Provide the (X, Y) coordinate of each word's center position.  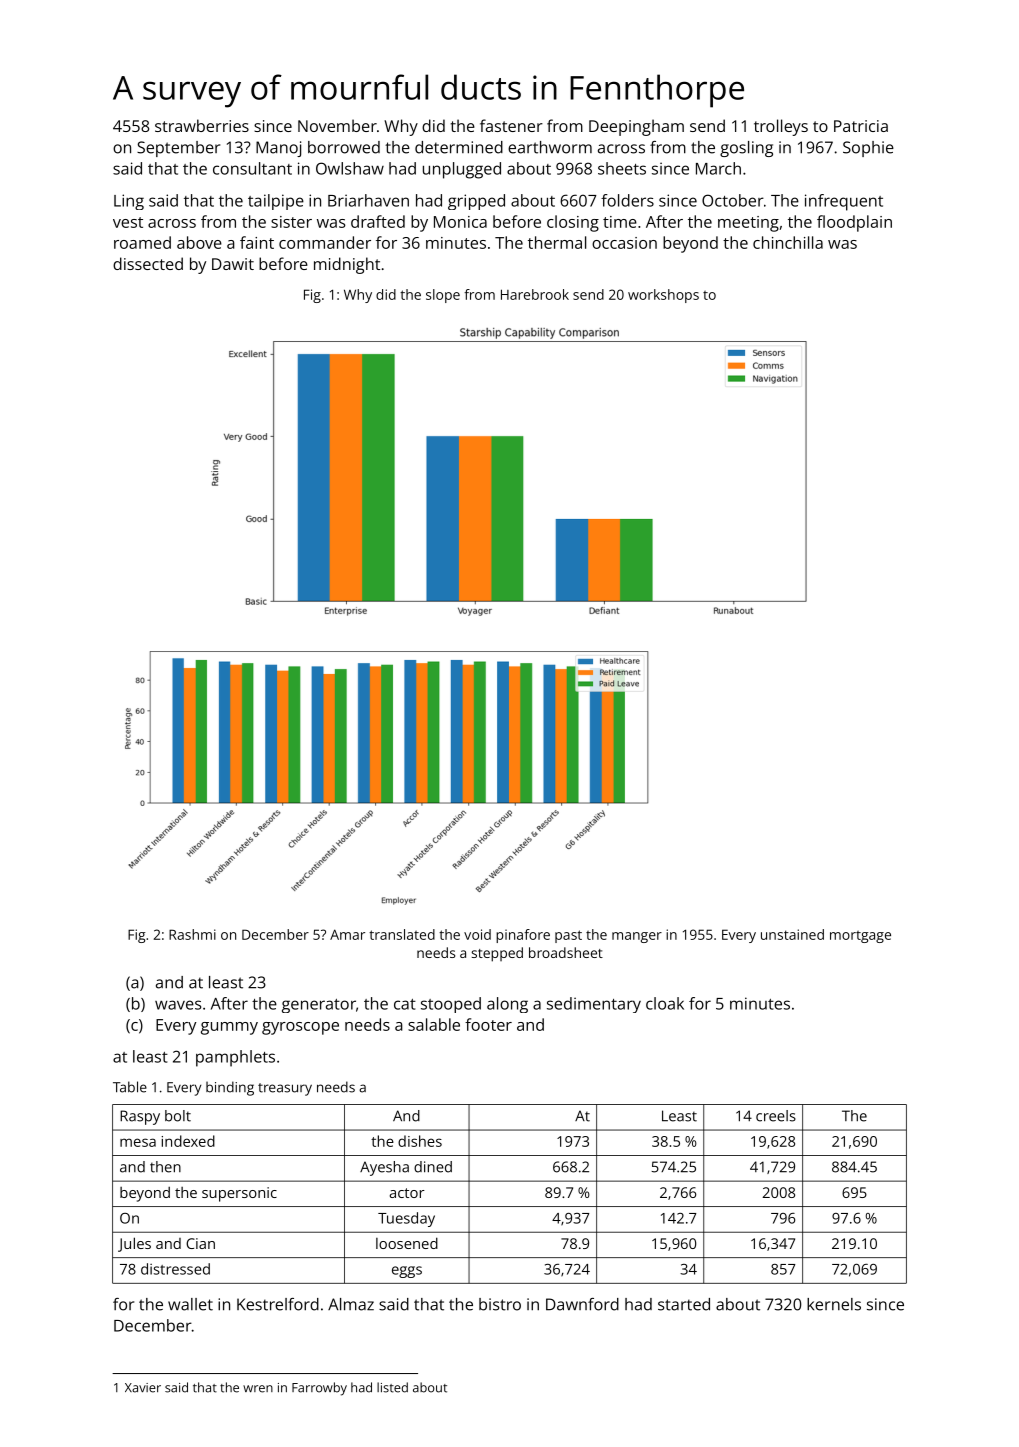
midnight (347, 265)
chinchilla (788, 242)
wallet (190, 1304)
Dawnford (582, 1304)
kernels (834, 1304)
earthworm (550, 147)
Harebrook (535, 294)
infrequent (844, 202)
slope (443, 296)
